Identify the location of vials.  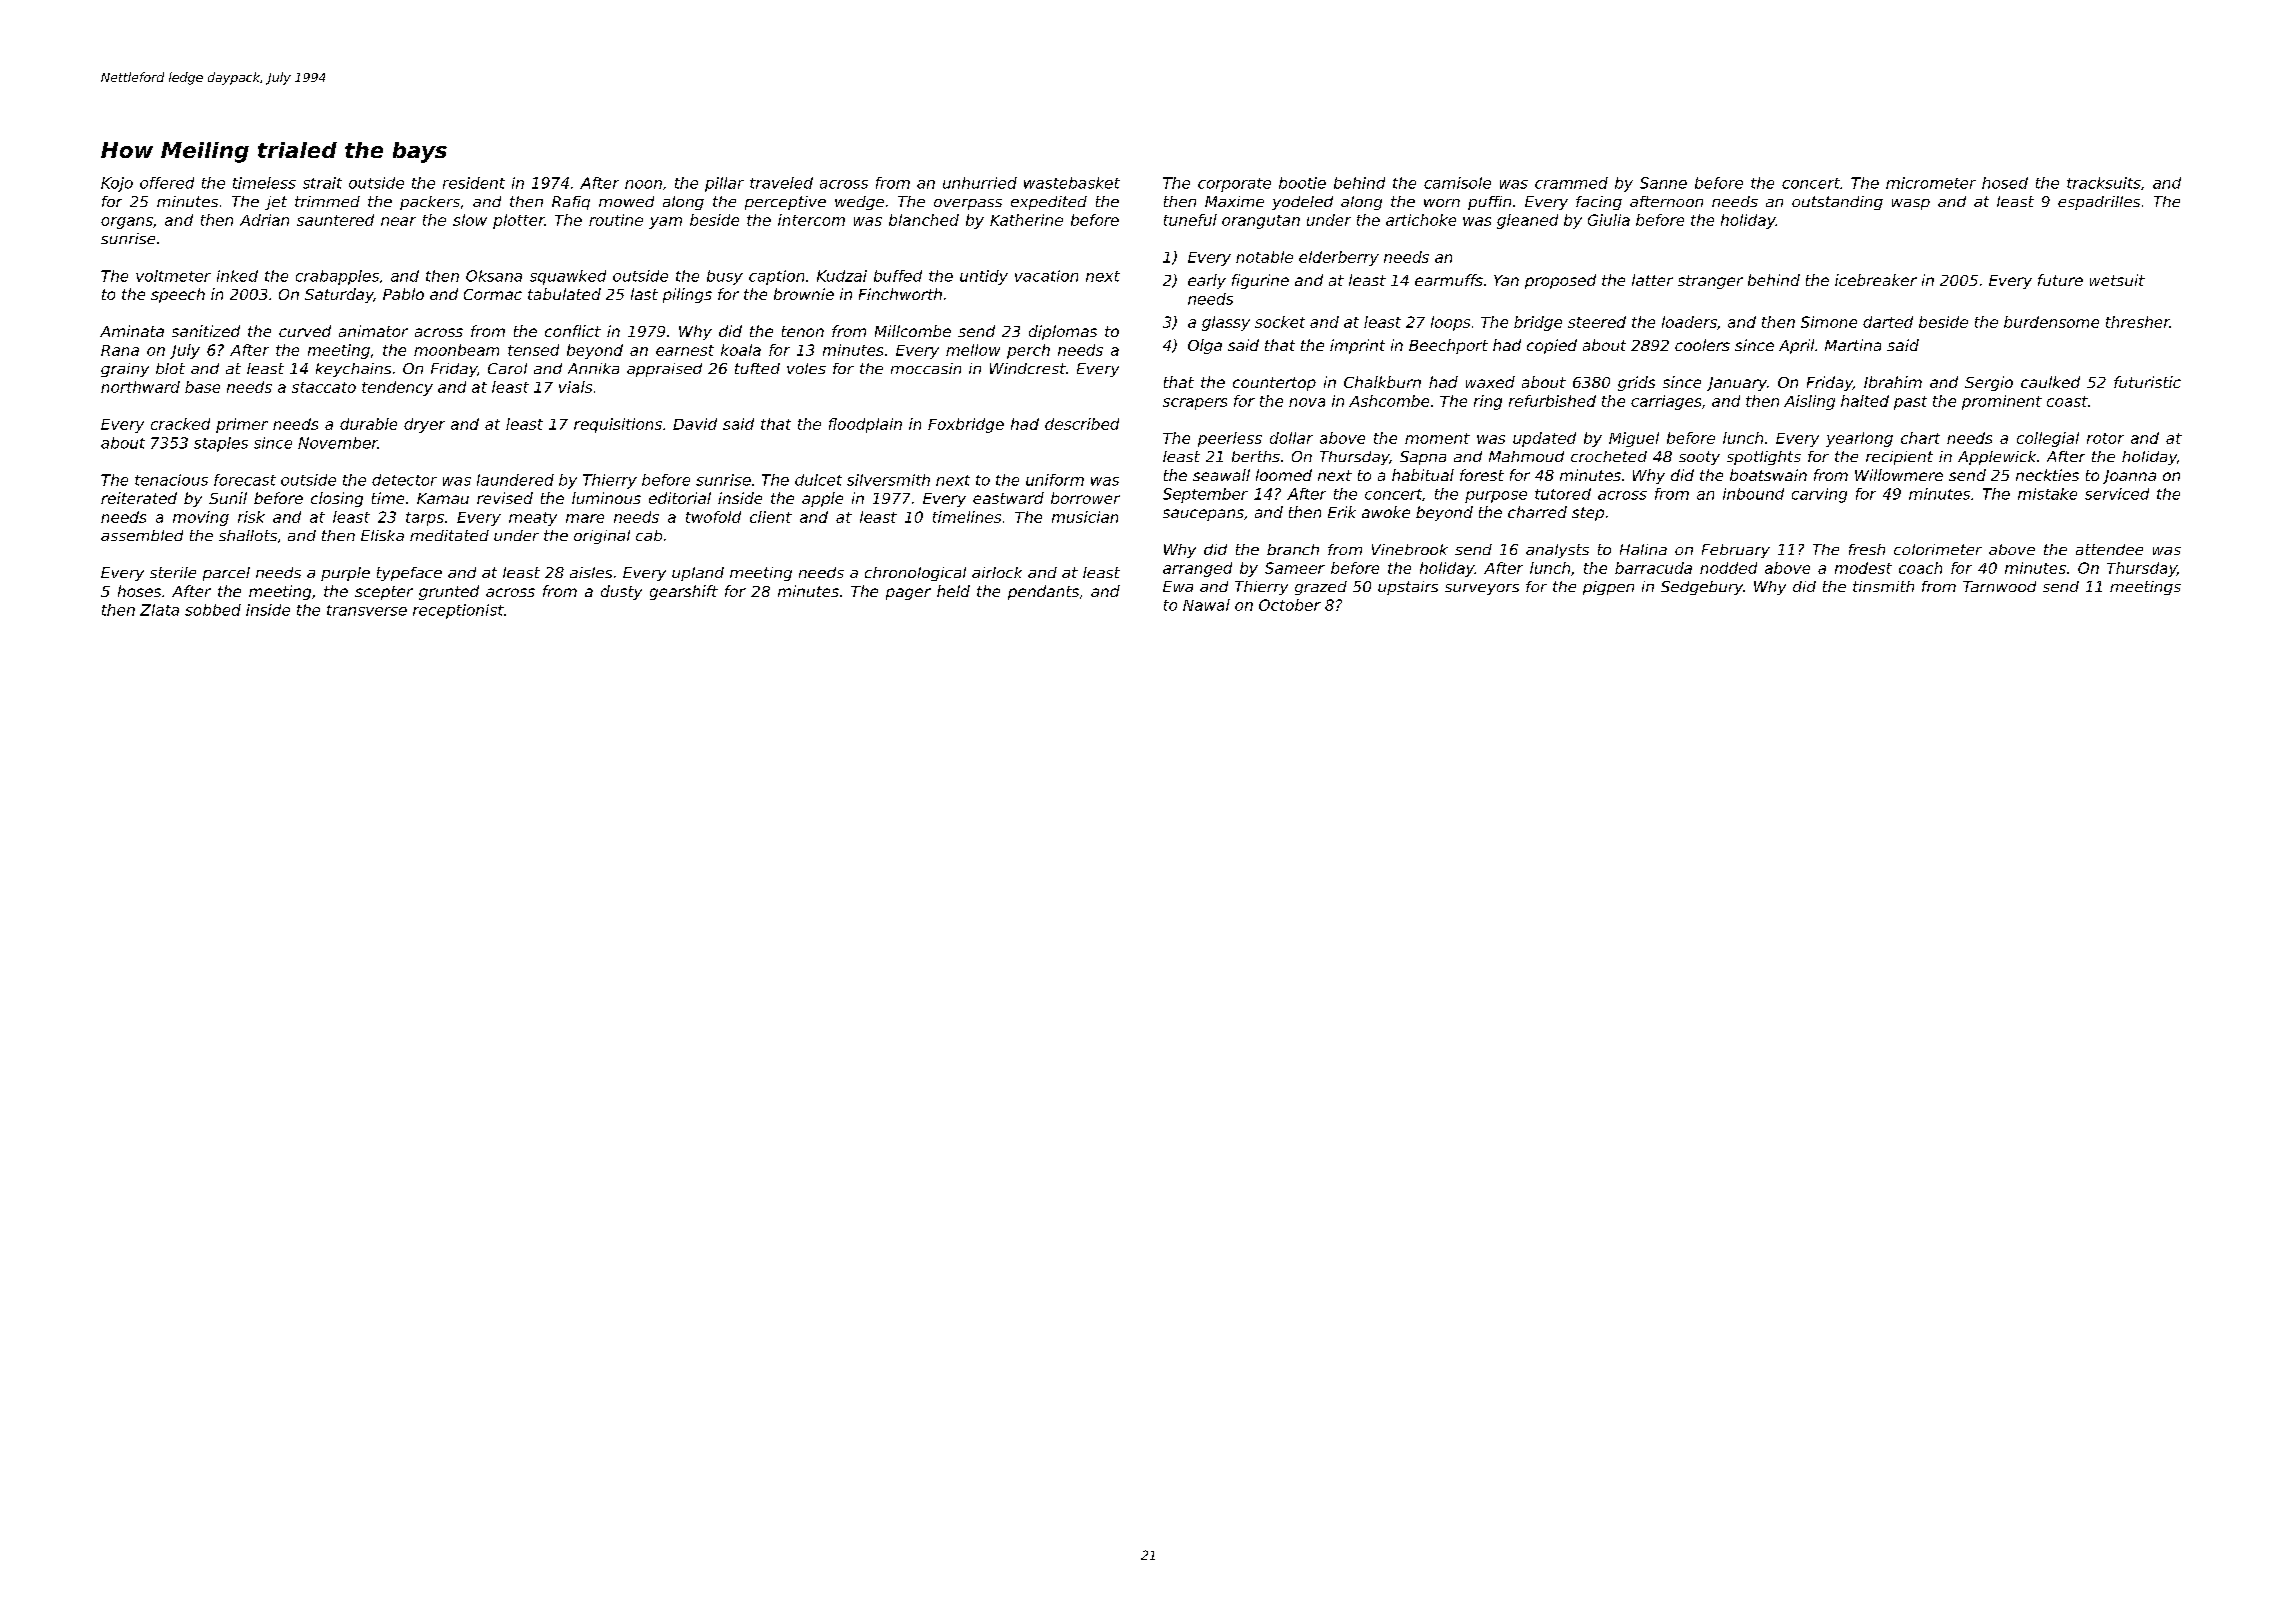
(575, 387).
